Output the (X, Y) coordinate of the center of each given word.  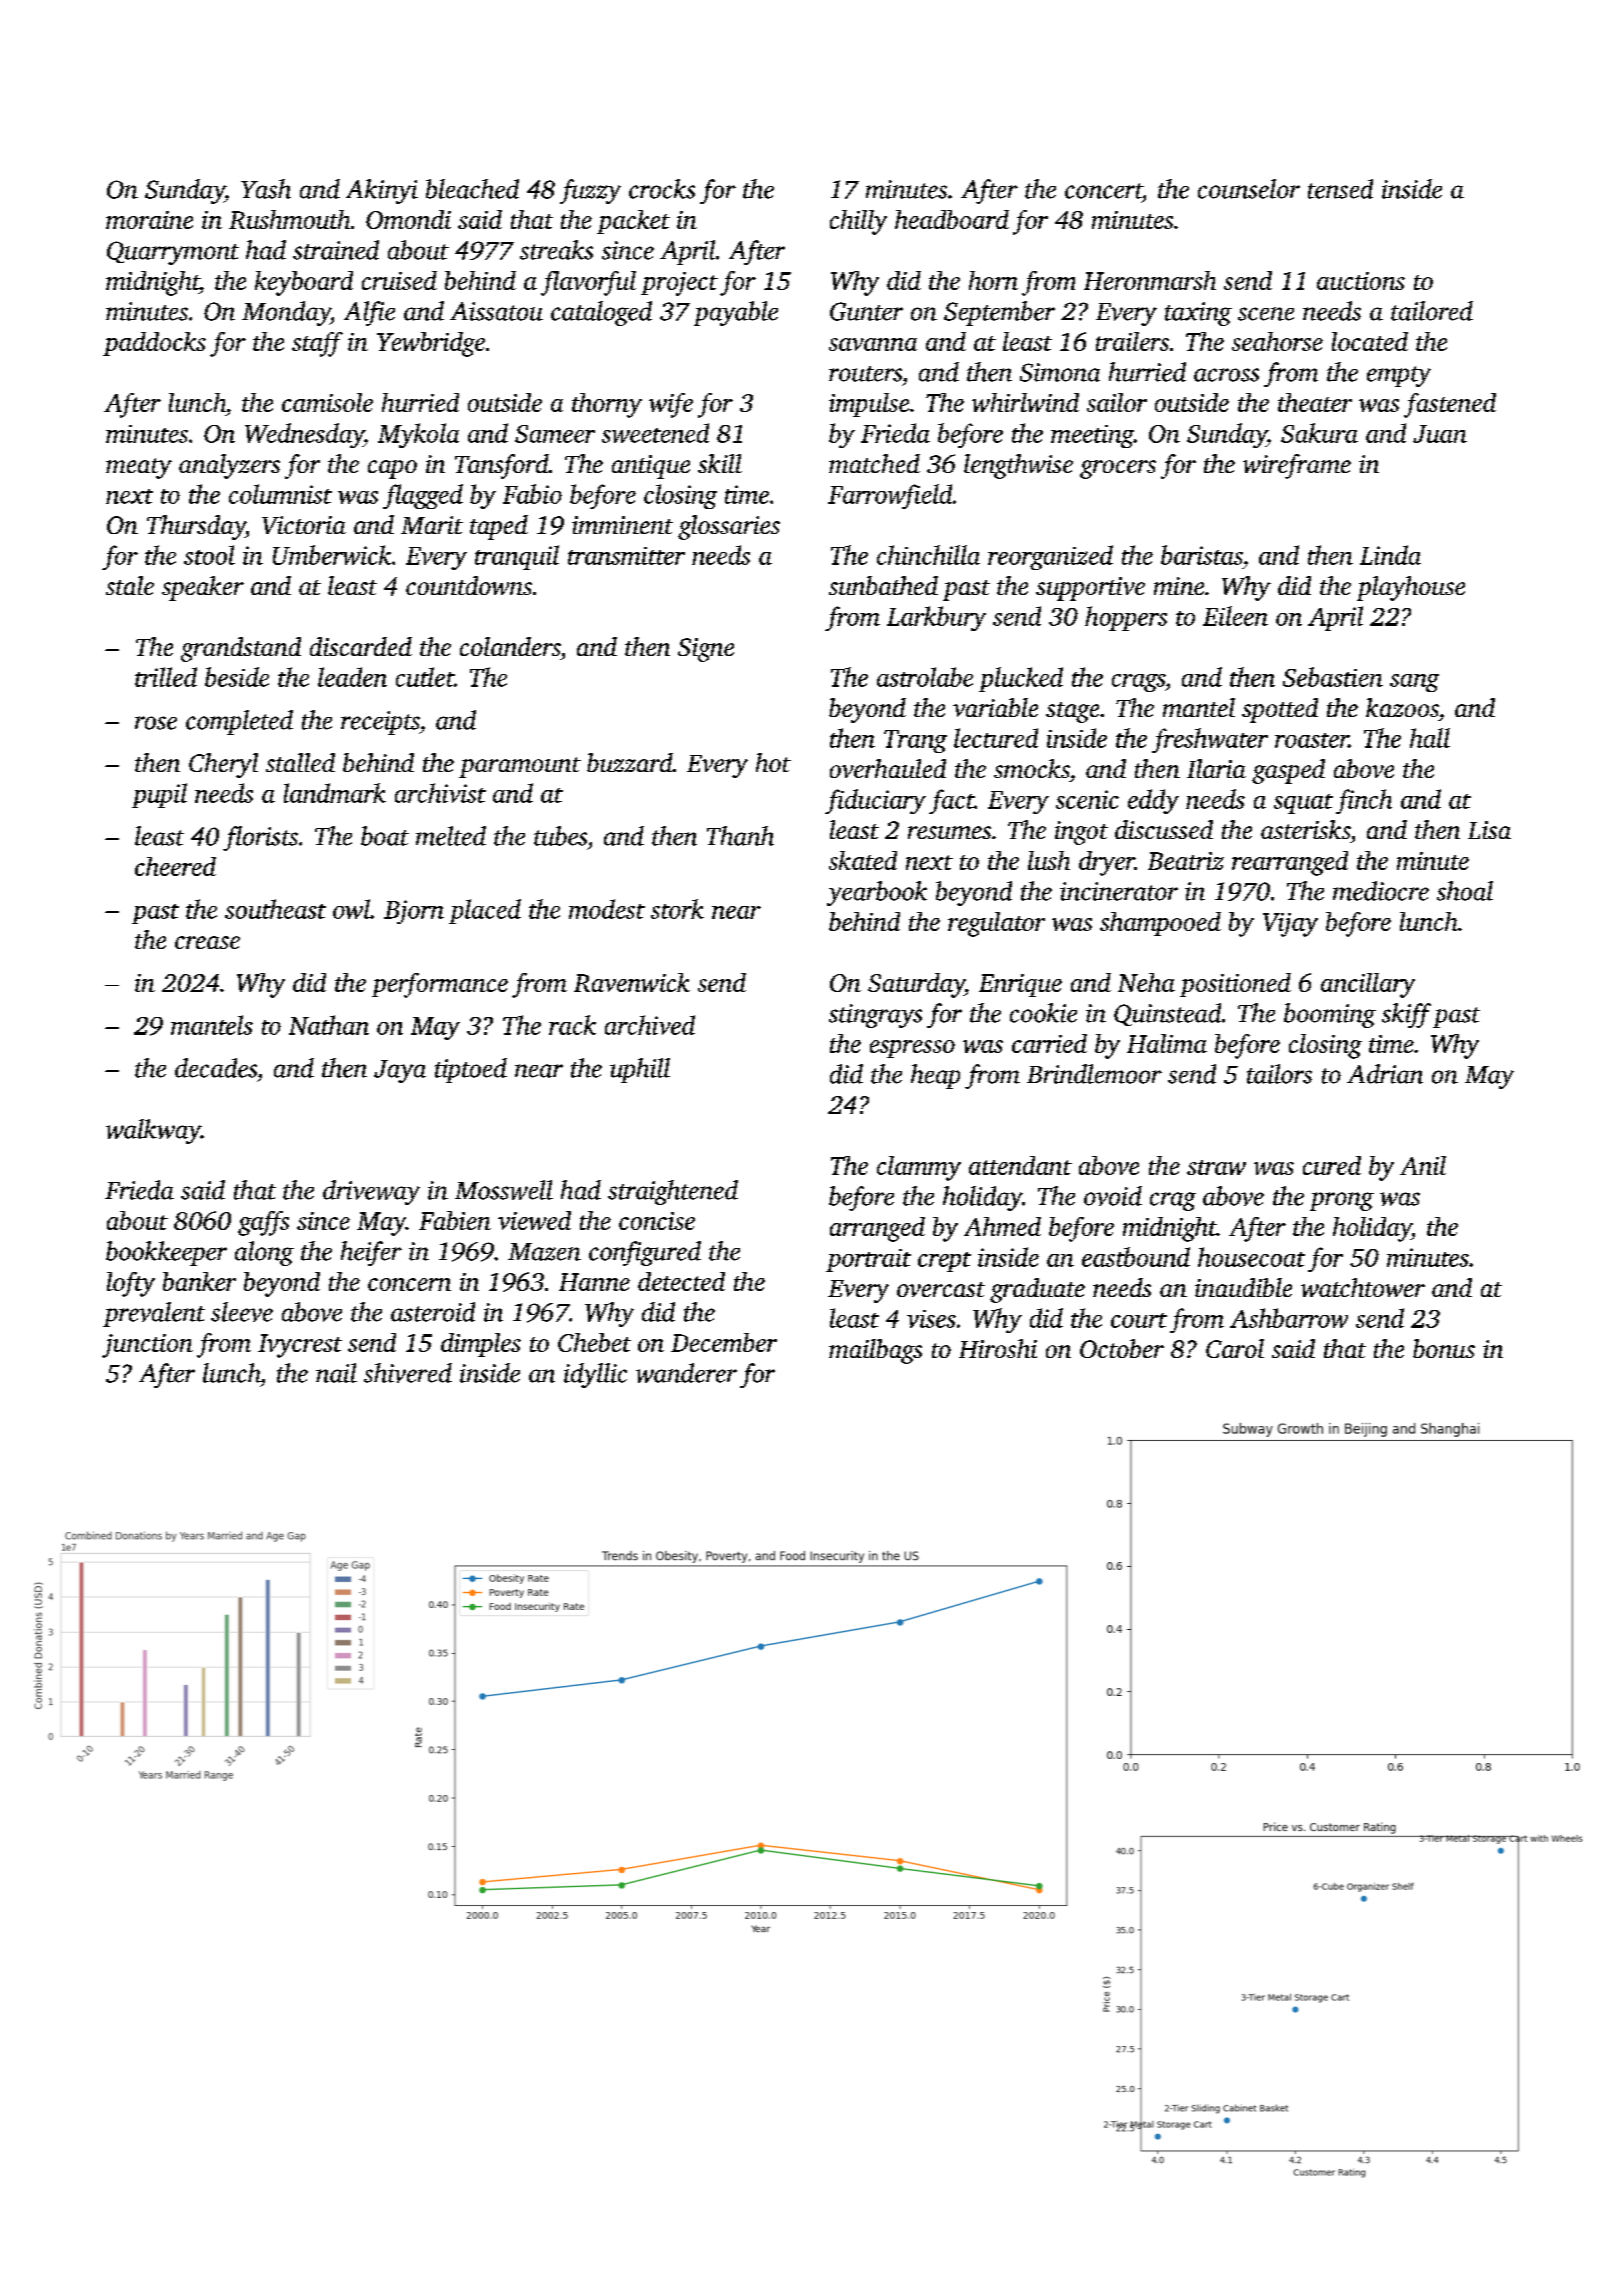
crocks (662, 189)
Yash (266, 189)
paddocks (154, 344)
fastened (1450, 405)
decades (216, 1068)
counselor (1249, 189)
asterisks (1305, 829)
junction (147, 1346)
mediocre (1381, 891)
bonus (1444, 1348)
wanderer (686, 1373)
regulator (996, 924)
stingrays (875, 1016)
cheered (175, 866)
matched (874, 463)
